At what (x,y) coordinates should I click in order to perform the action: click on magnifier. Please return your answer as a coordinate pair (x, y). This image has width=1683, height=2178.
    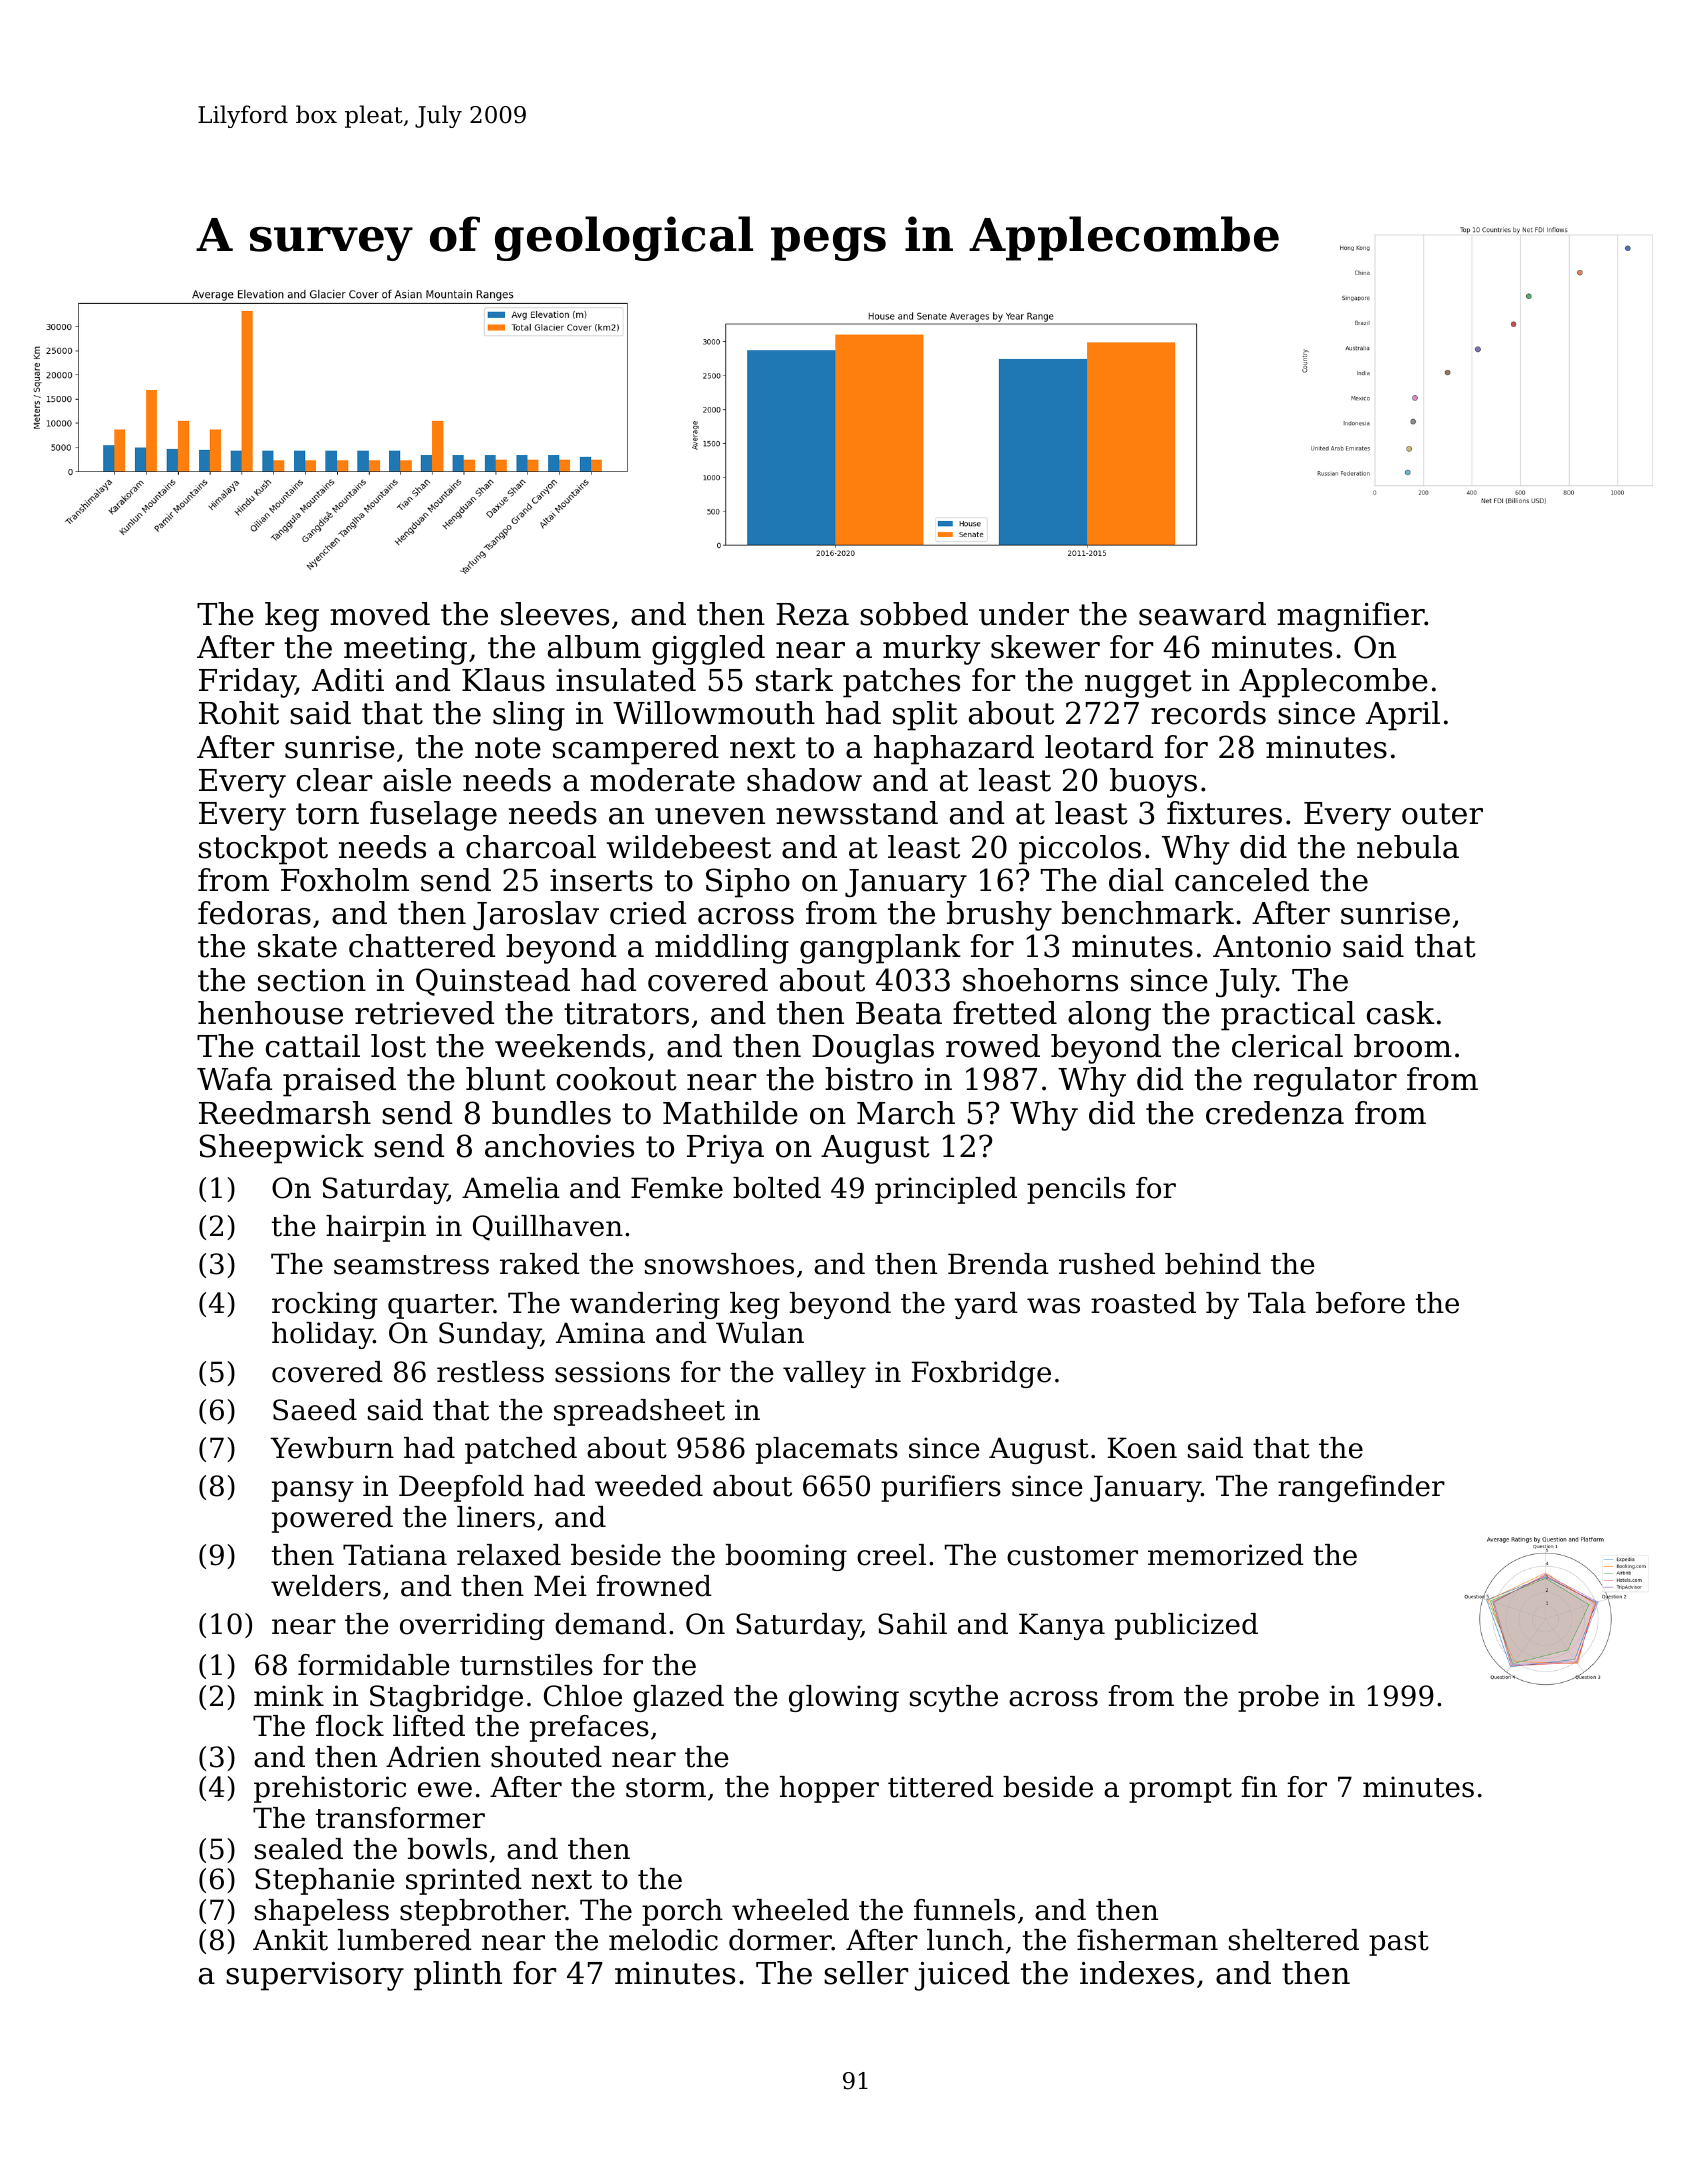
    Looking at the image, I should click on (1351, 617).
